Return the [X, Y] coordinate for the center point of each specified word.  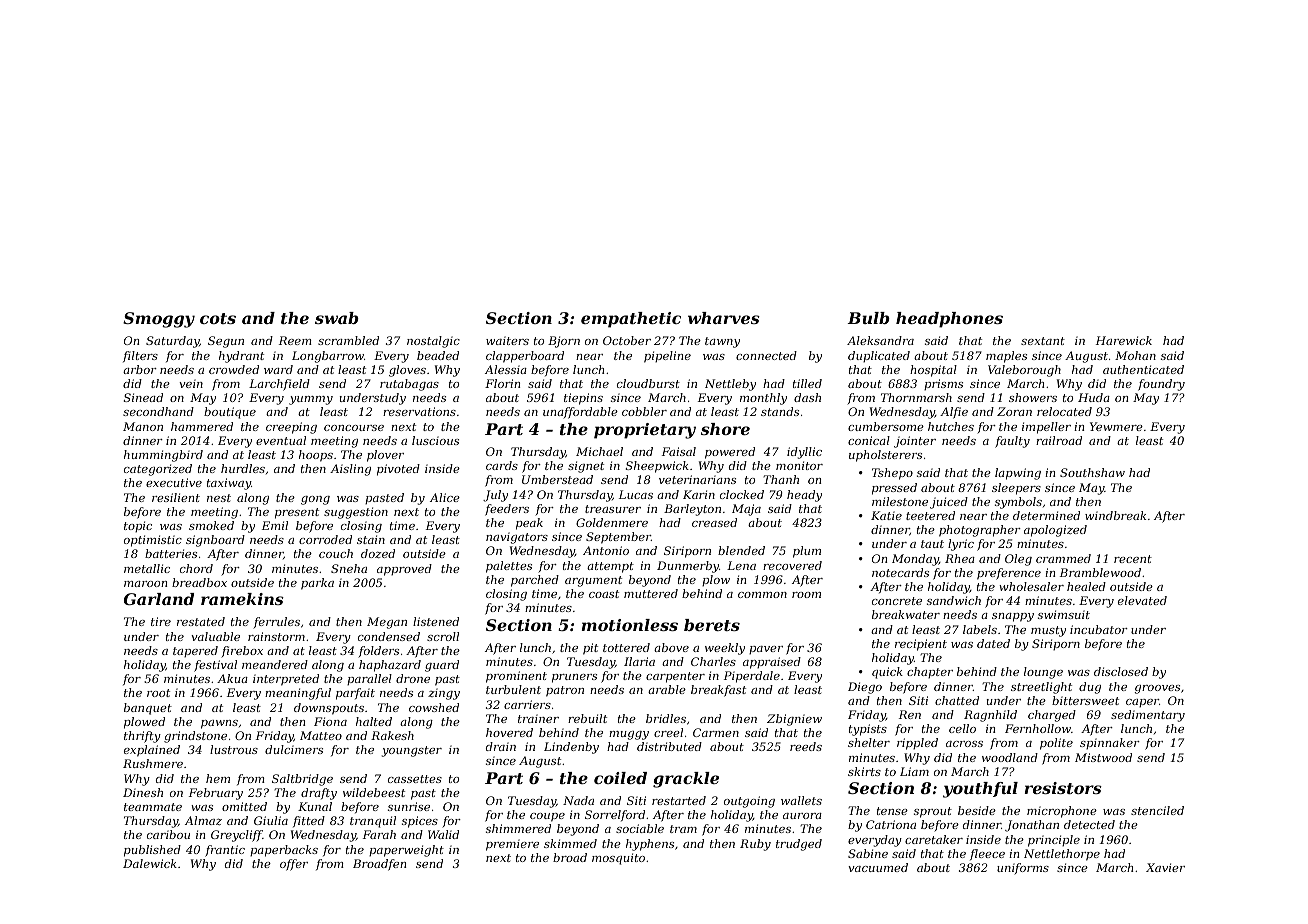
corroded [325, 539]
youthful [980, 790]
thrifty [142, 737]
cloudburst [648, 383]
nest [219, 498]
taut [932, 544]
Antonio [606, 550]
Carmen [716, 732]
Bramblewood [1100, 572]
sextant [1043, 341]
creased [714, 522]
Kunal [315, 806]
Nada [578, 800]
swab [337, 318]
